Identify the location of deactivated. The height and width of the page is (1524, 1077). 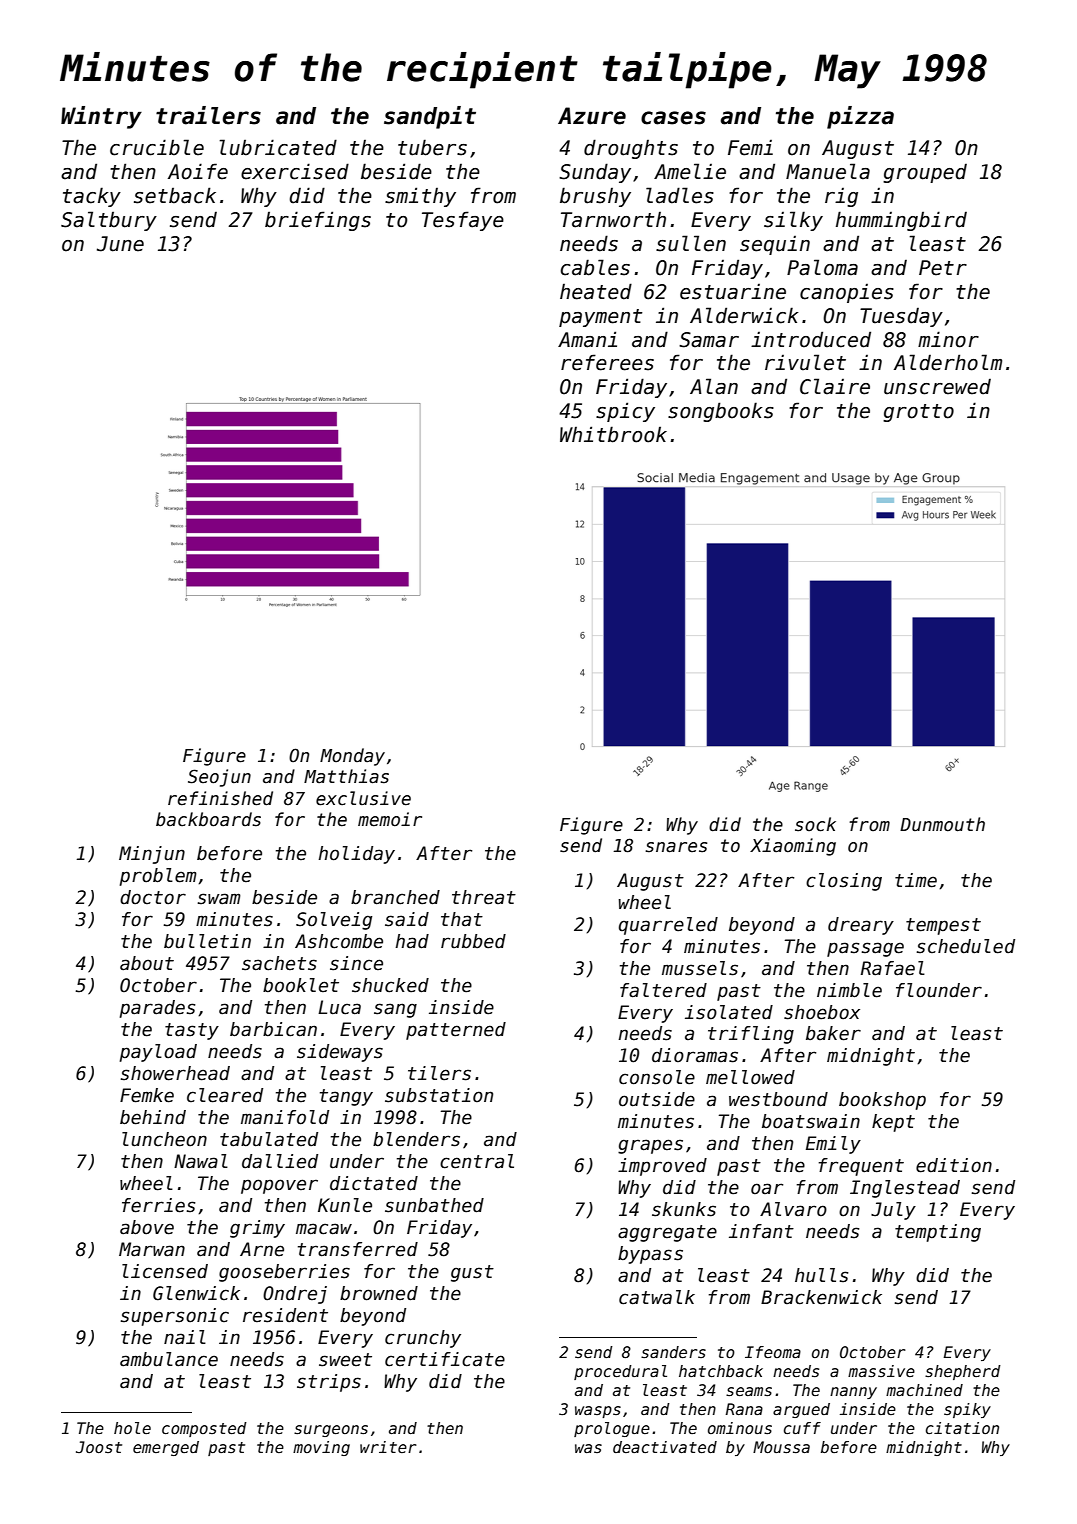
(665, 1447).
